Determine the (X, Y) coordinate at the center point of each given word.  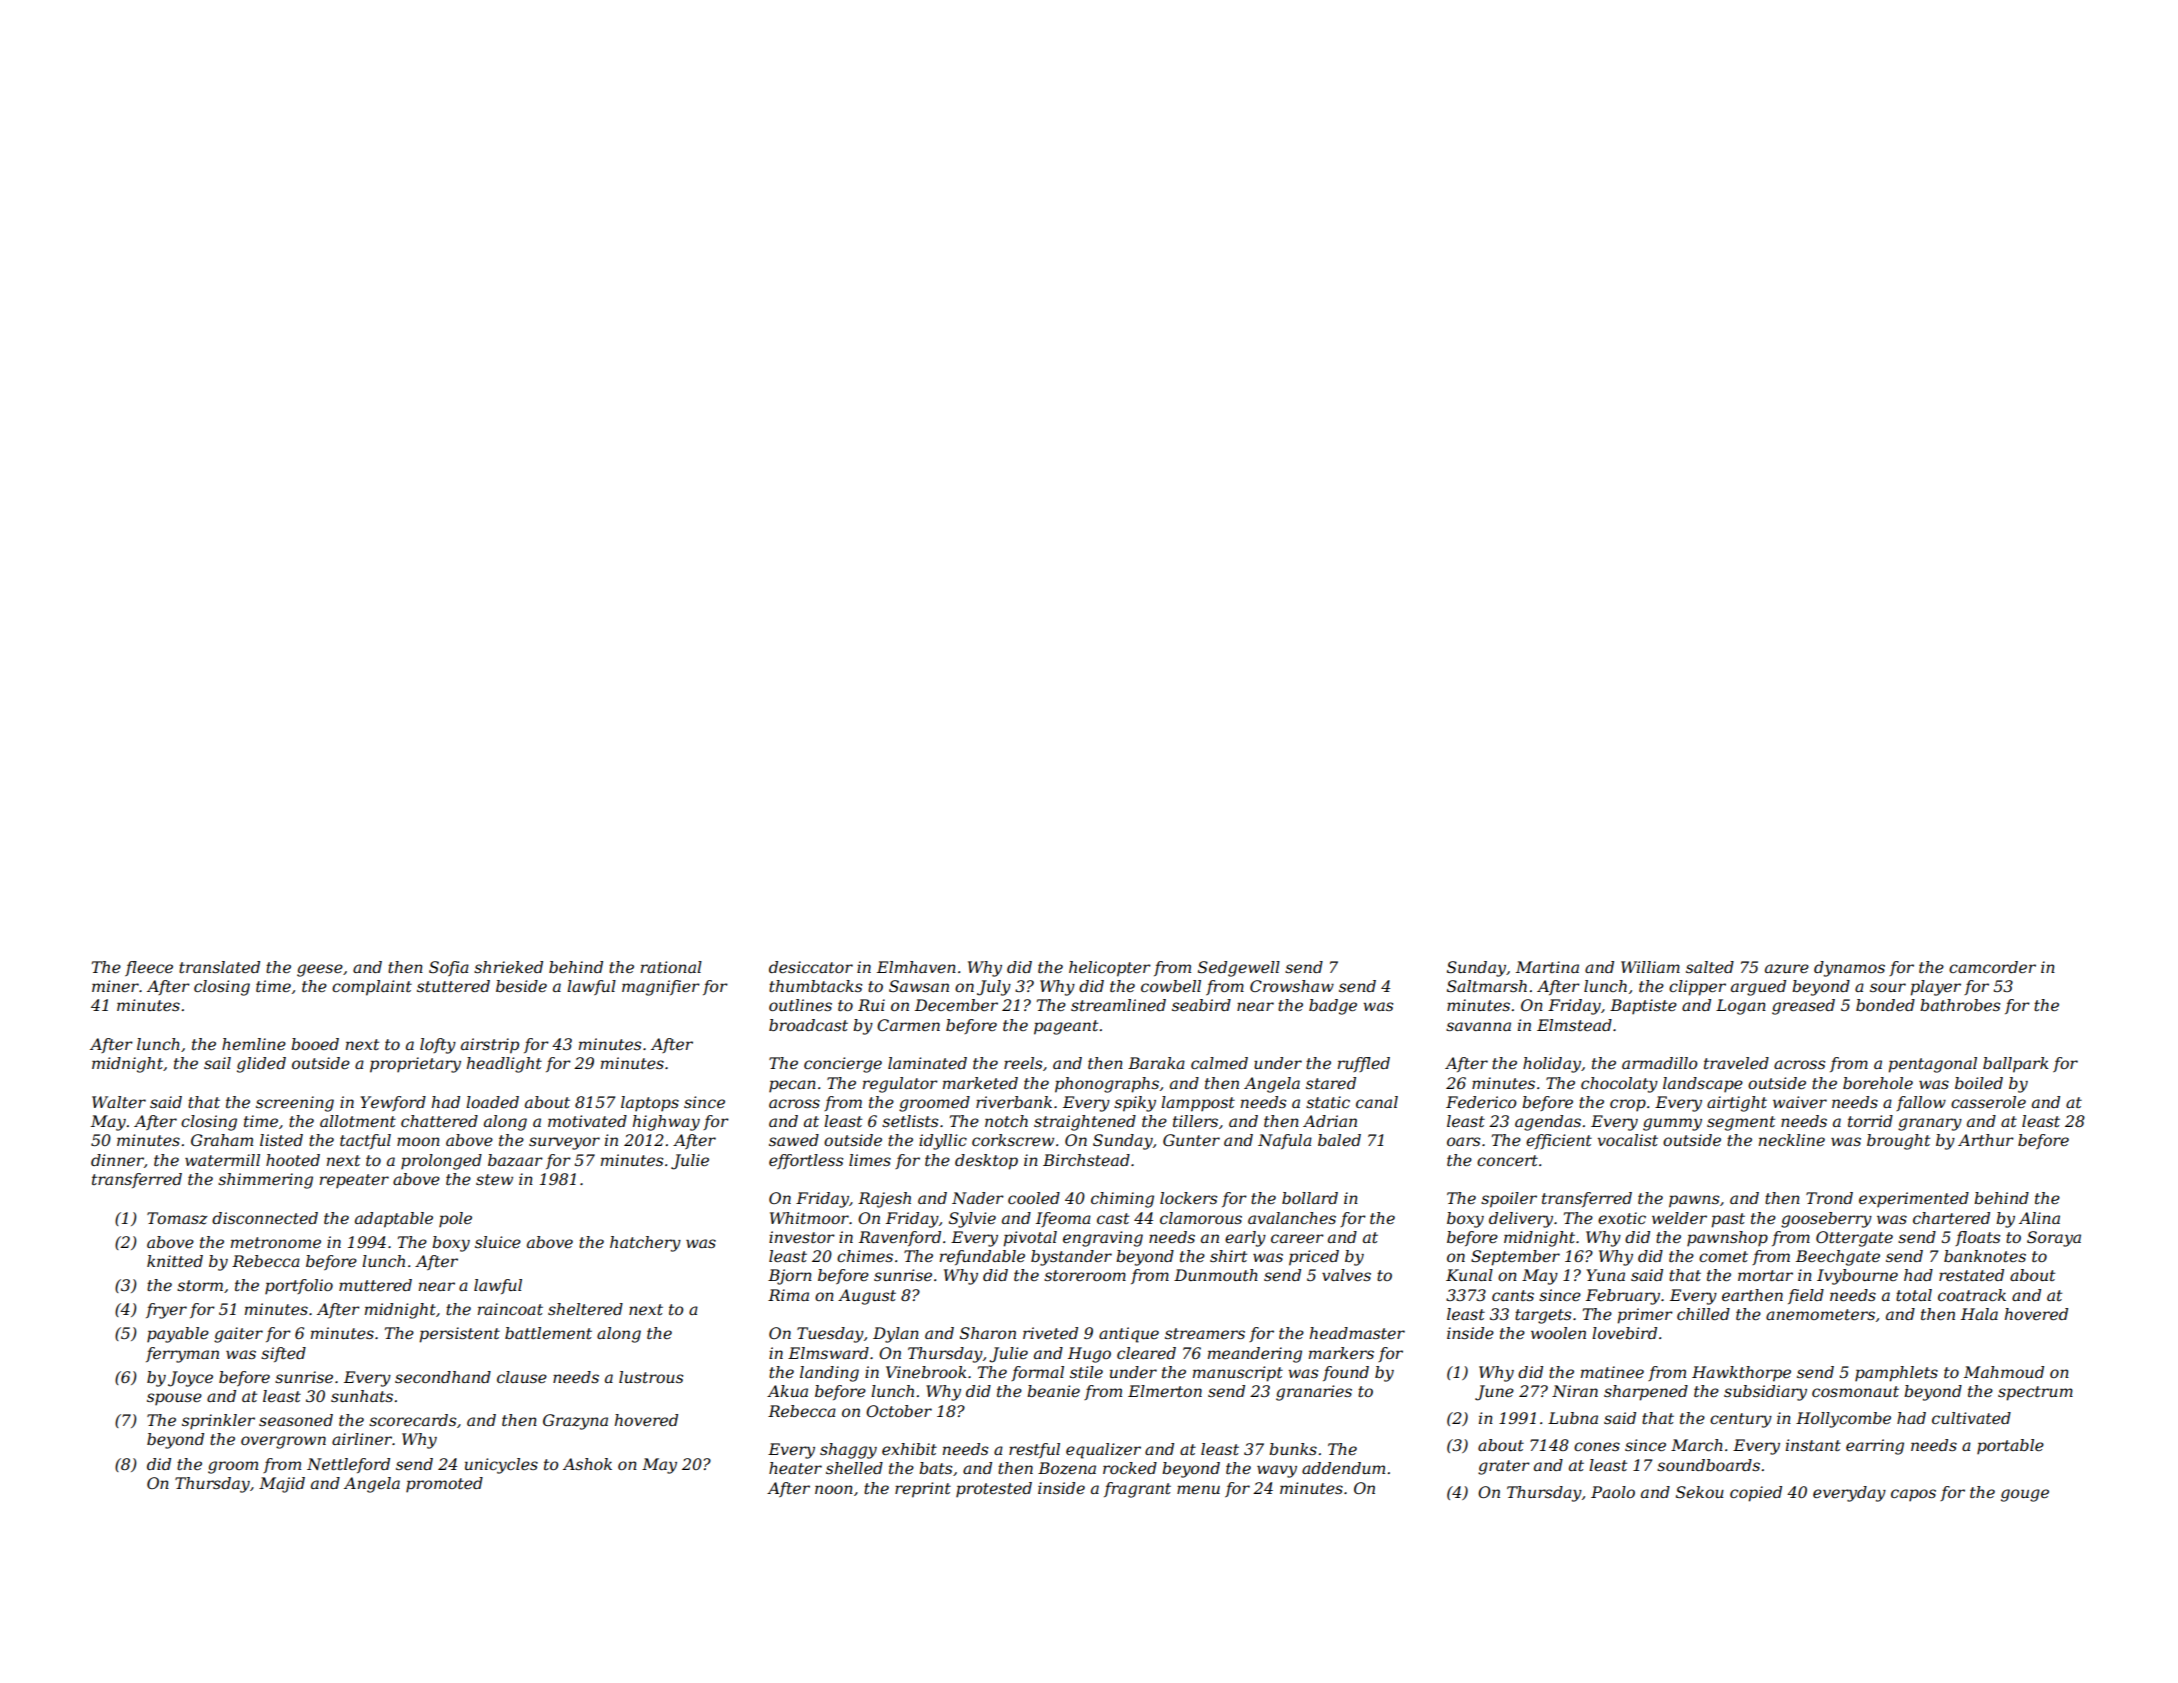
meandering (1255, 1355)
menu (1198, 1489)
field (1806, 1296)
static (1328, 1102)
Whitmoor (809, 1218)
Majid (282, 1485)
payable (178, 1335)
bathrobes (1960, 1005)
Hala (1979, 1314)
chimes (865, 1256)
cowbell (1171, 986)
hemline (254, 1044)
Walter (119, 1102)
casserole (1988, 1102)
